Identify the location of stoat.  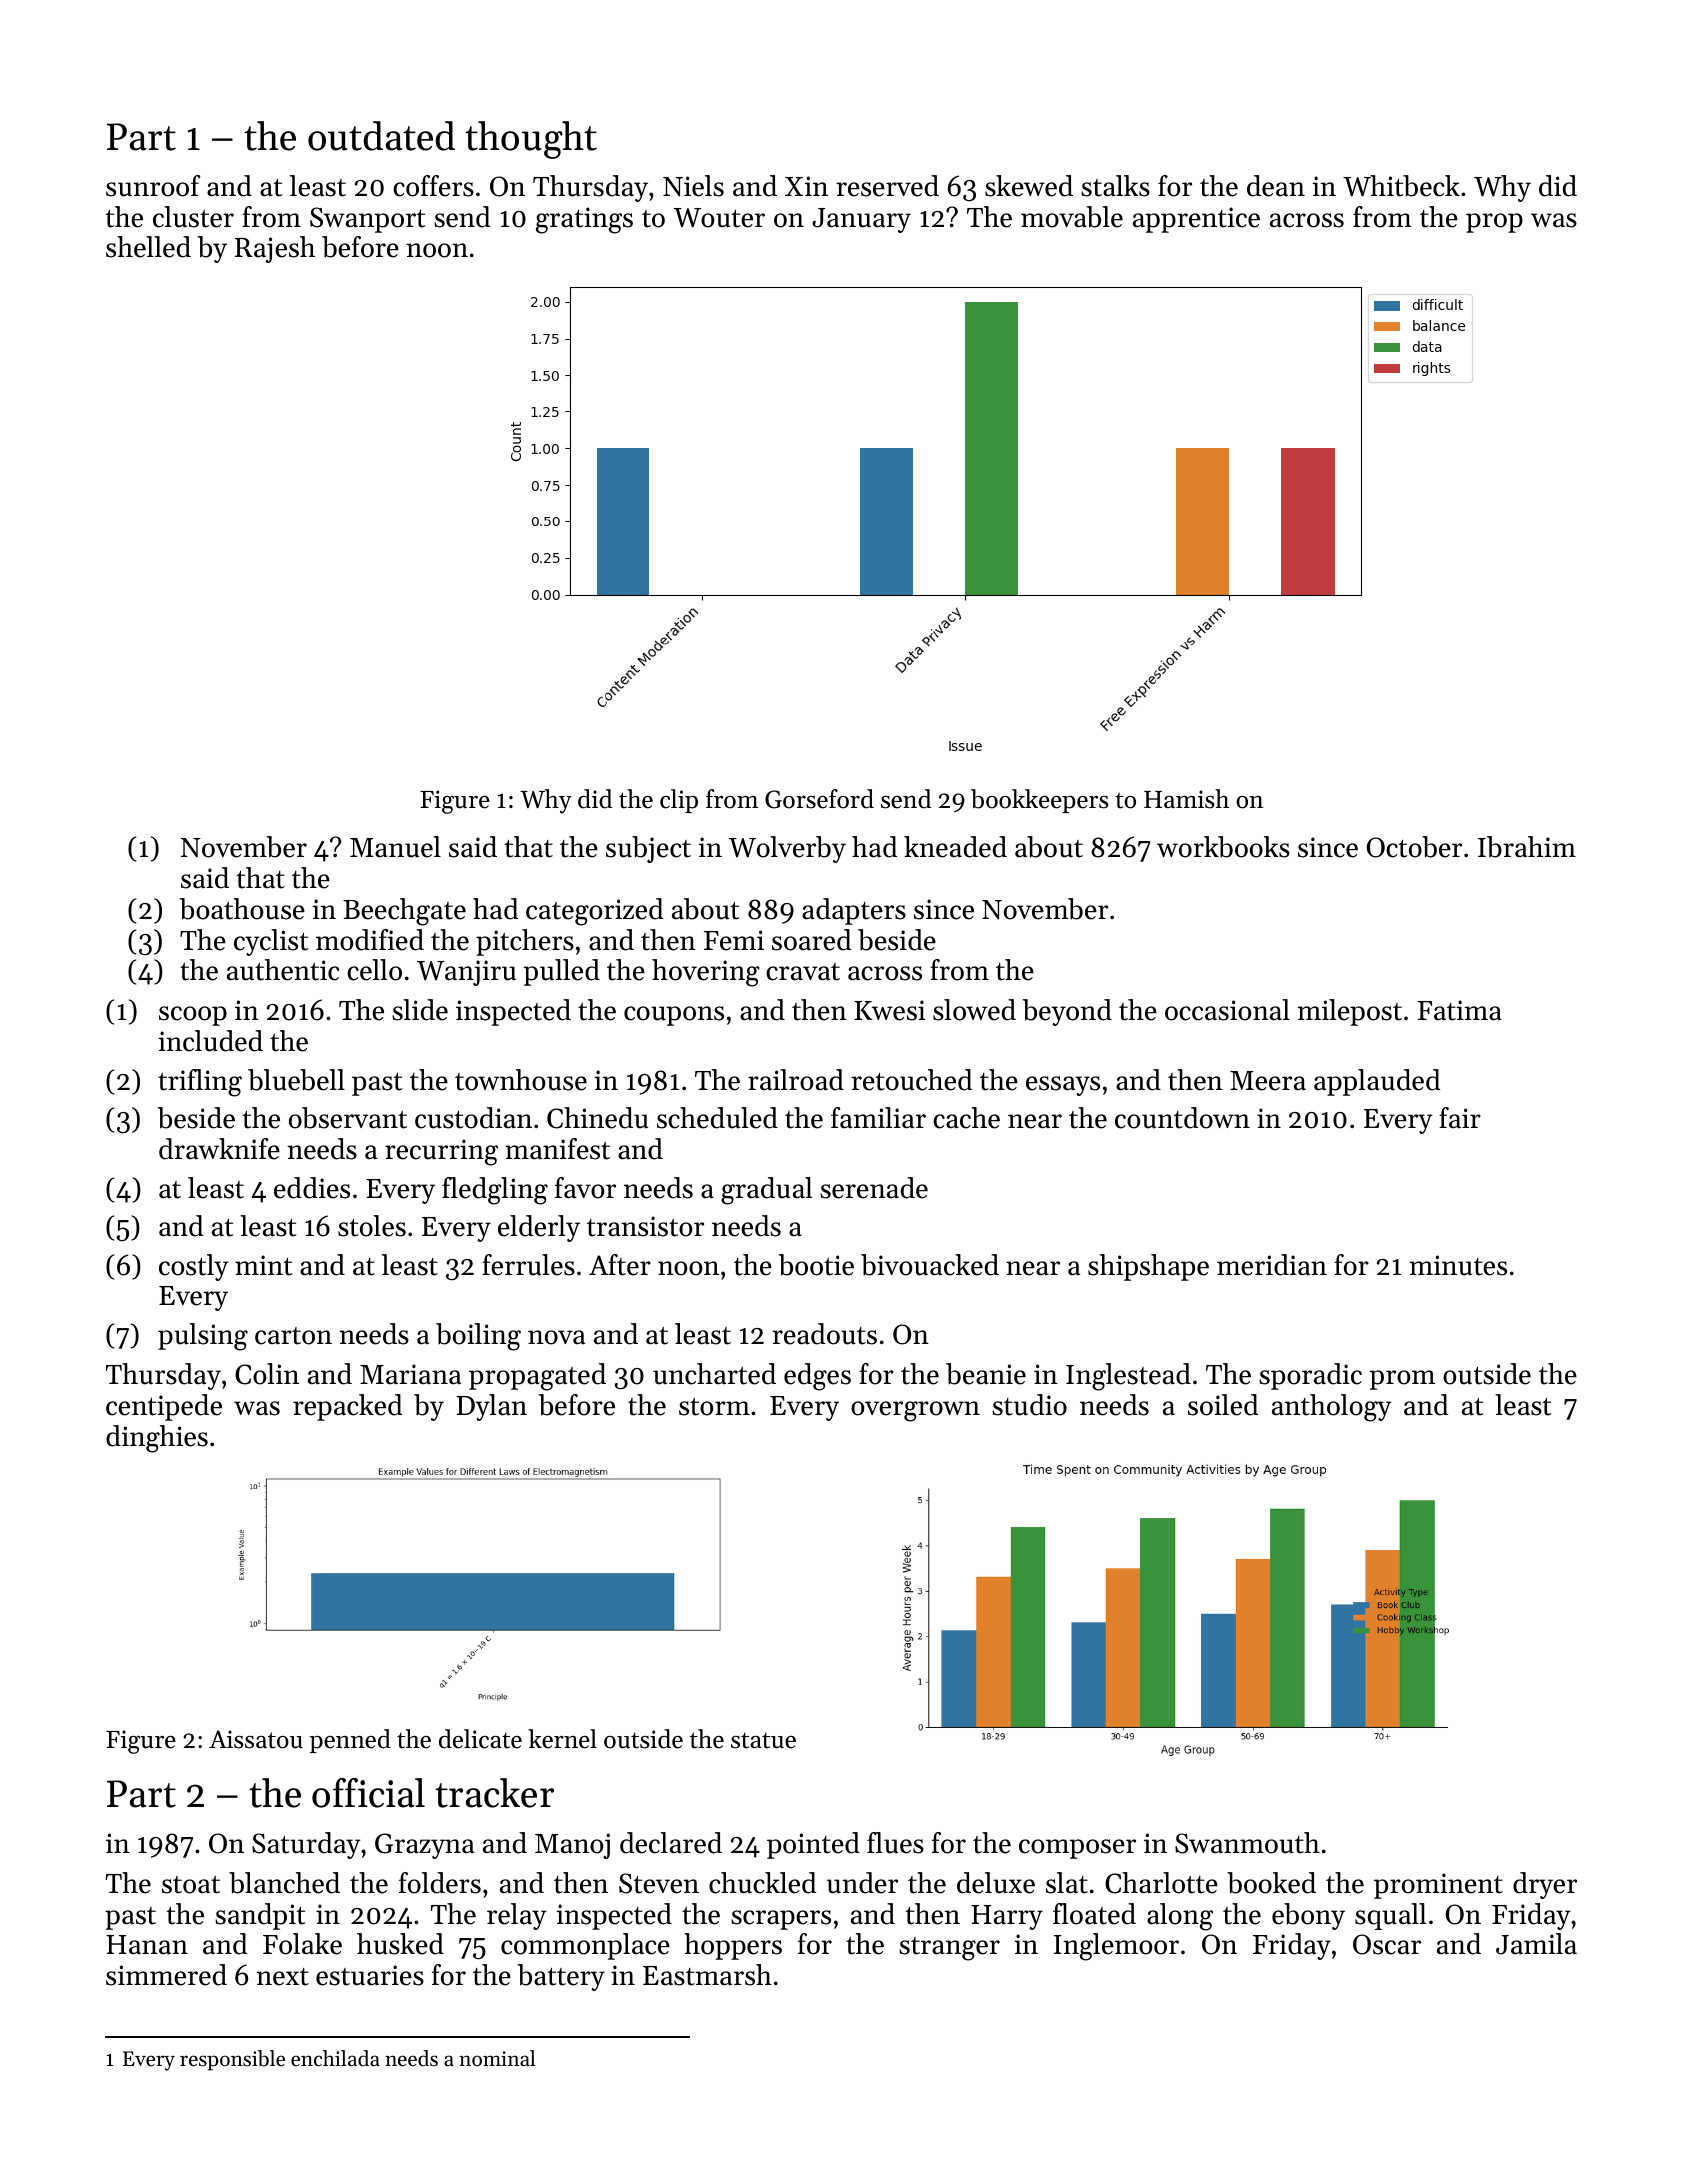
(191, 1885).
